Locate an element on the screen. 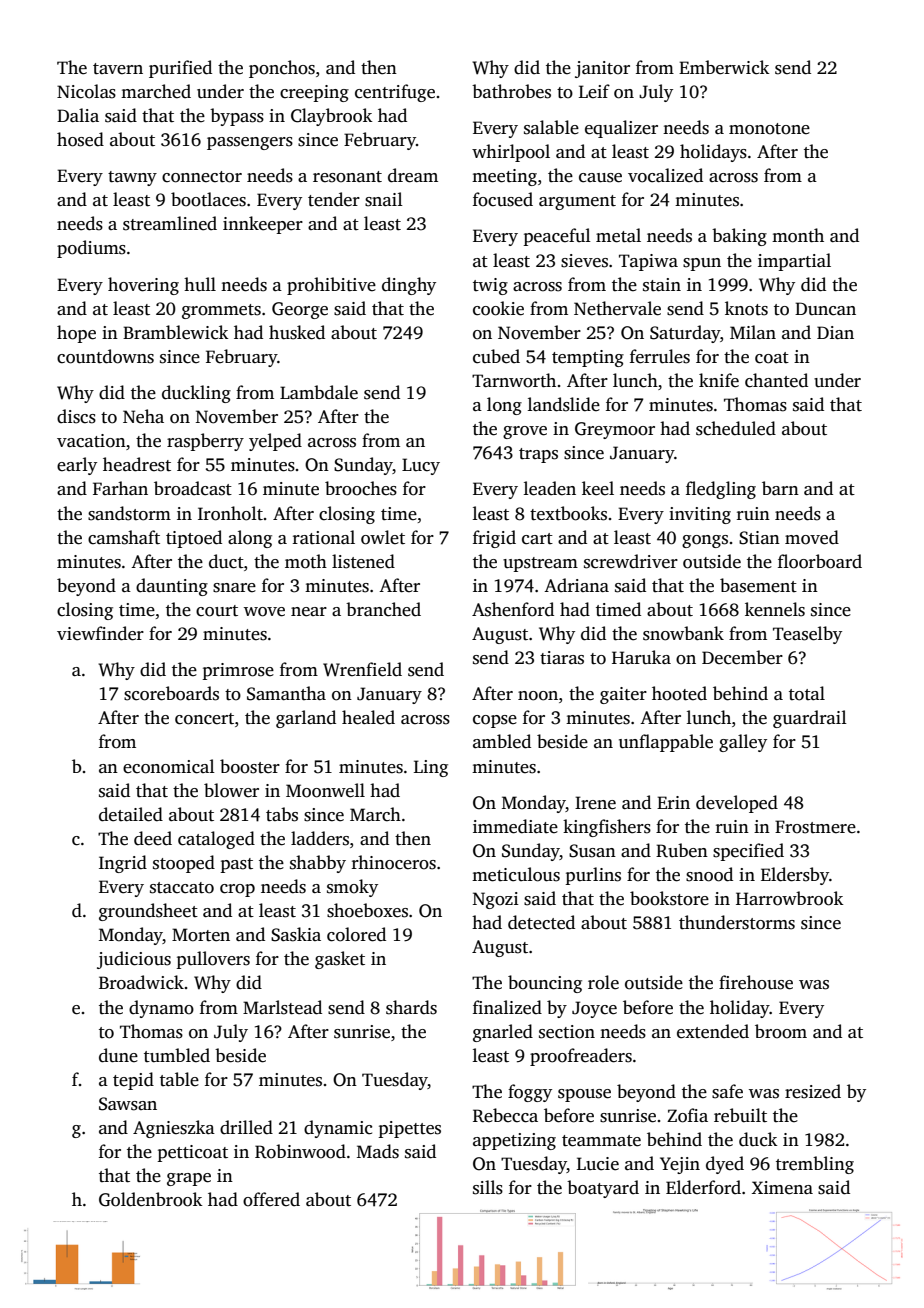 This screenshot has width=924, height=1308. scheduled is located at coordinates (736, 428).
